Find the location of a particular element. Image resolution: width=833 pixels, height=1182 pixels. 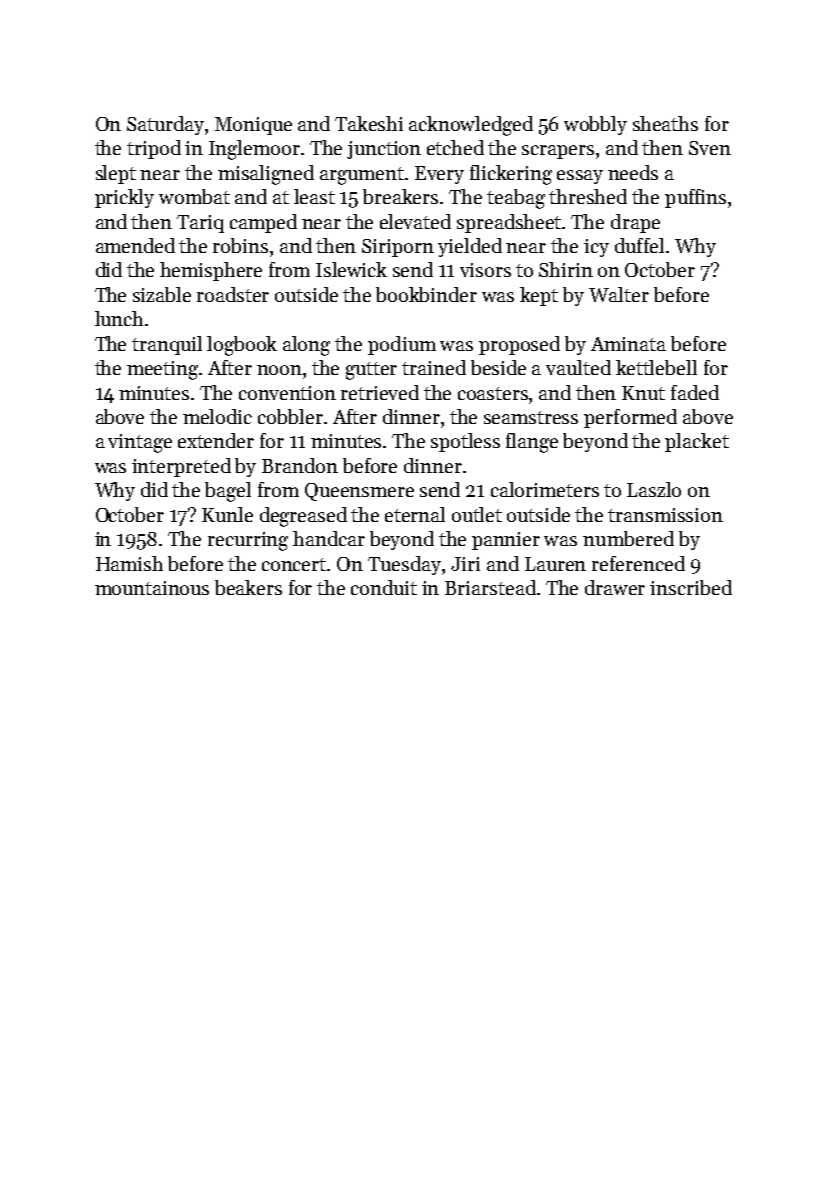

Hamish is located at coordinates (129, 563).
